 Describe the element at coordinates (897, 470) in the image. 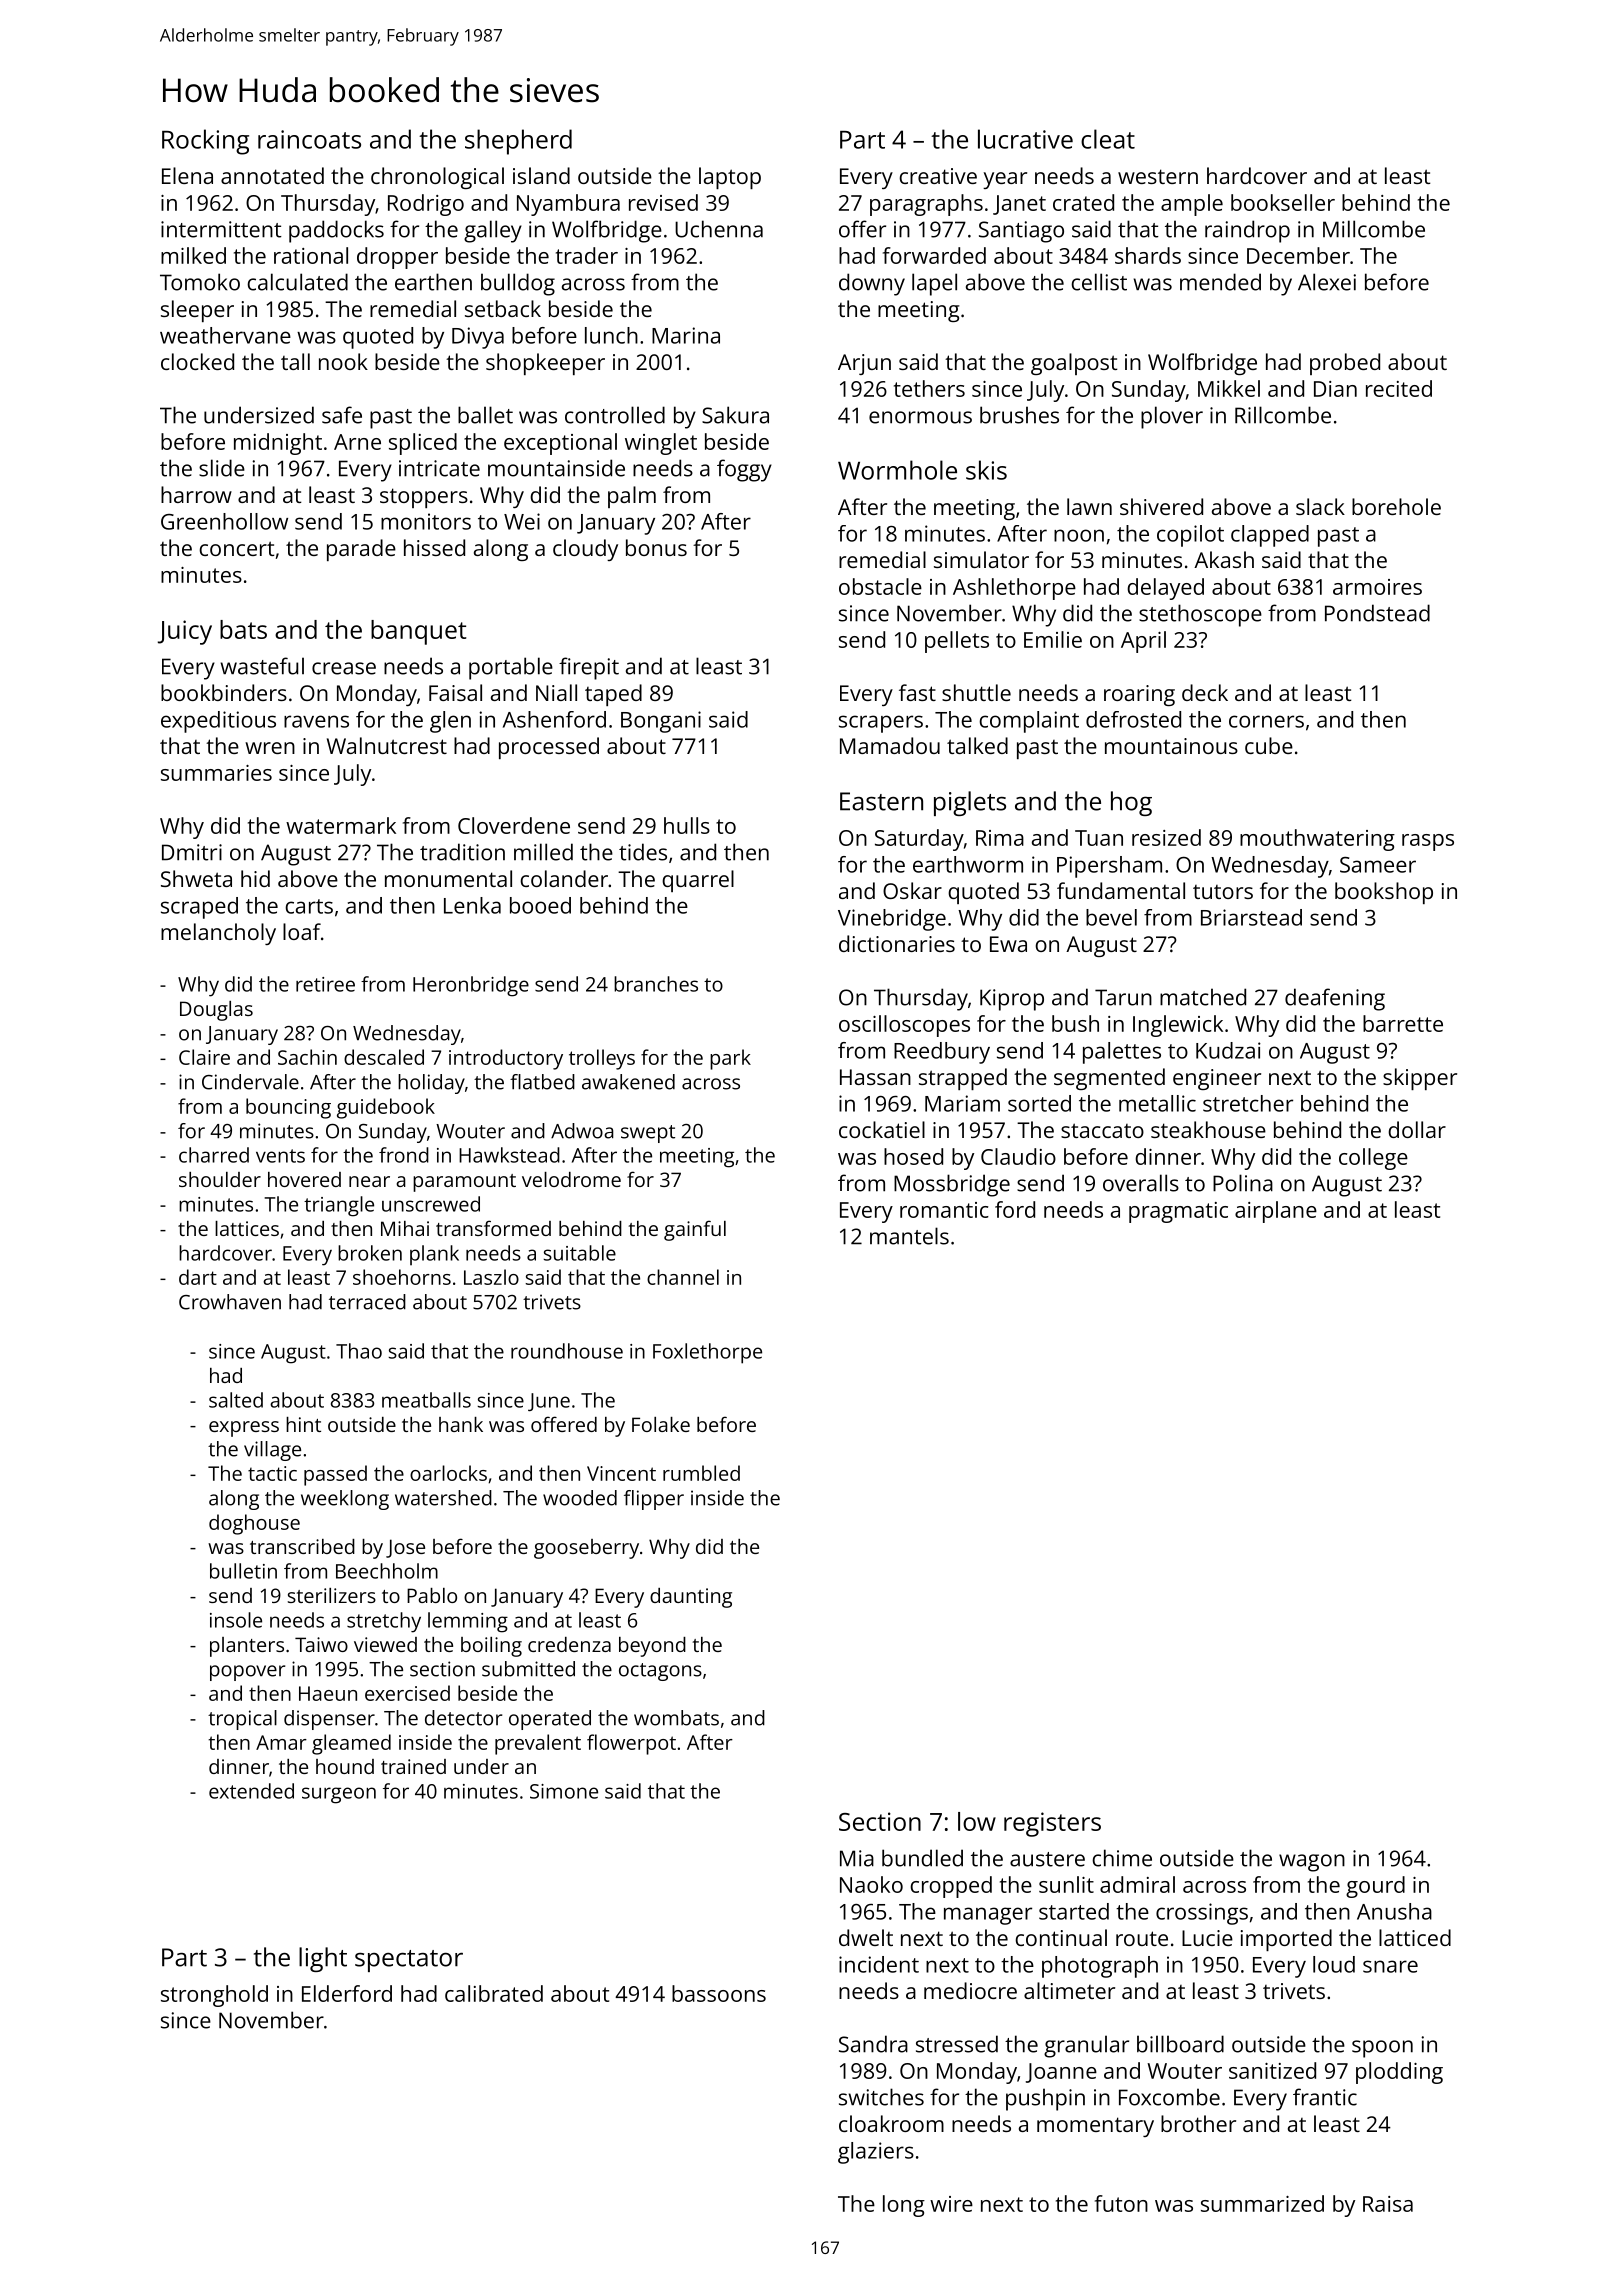

I see `Wormhole` at that location.
